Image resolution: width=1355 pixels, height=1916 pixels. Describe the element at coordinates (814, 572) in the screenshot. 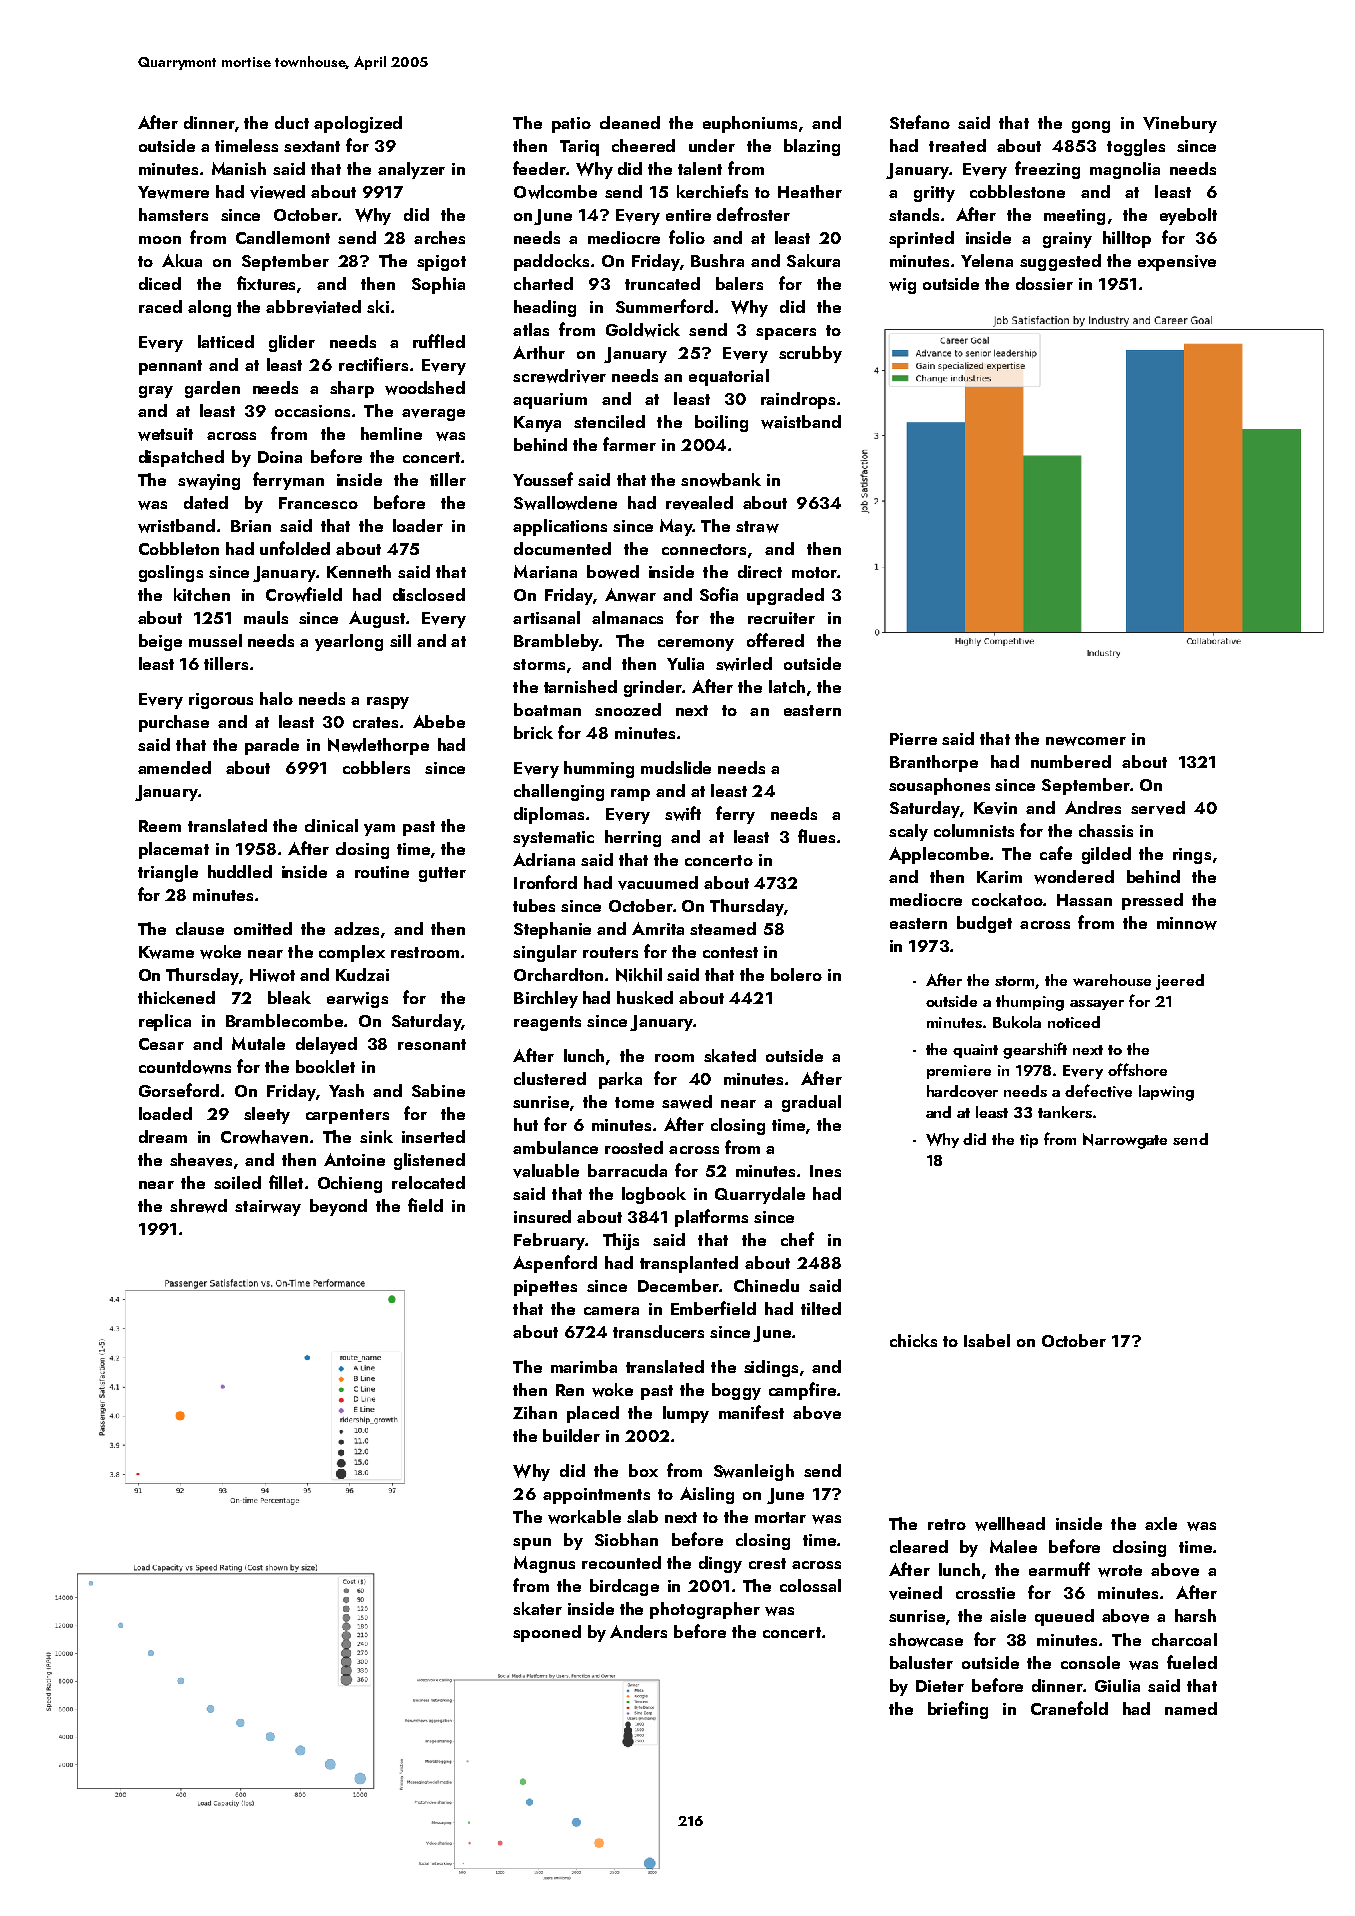

I see `motor` at that location.
